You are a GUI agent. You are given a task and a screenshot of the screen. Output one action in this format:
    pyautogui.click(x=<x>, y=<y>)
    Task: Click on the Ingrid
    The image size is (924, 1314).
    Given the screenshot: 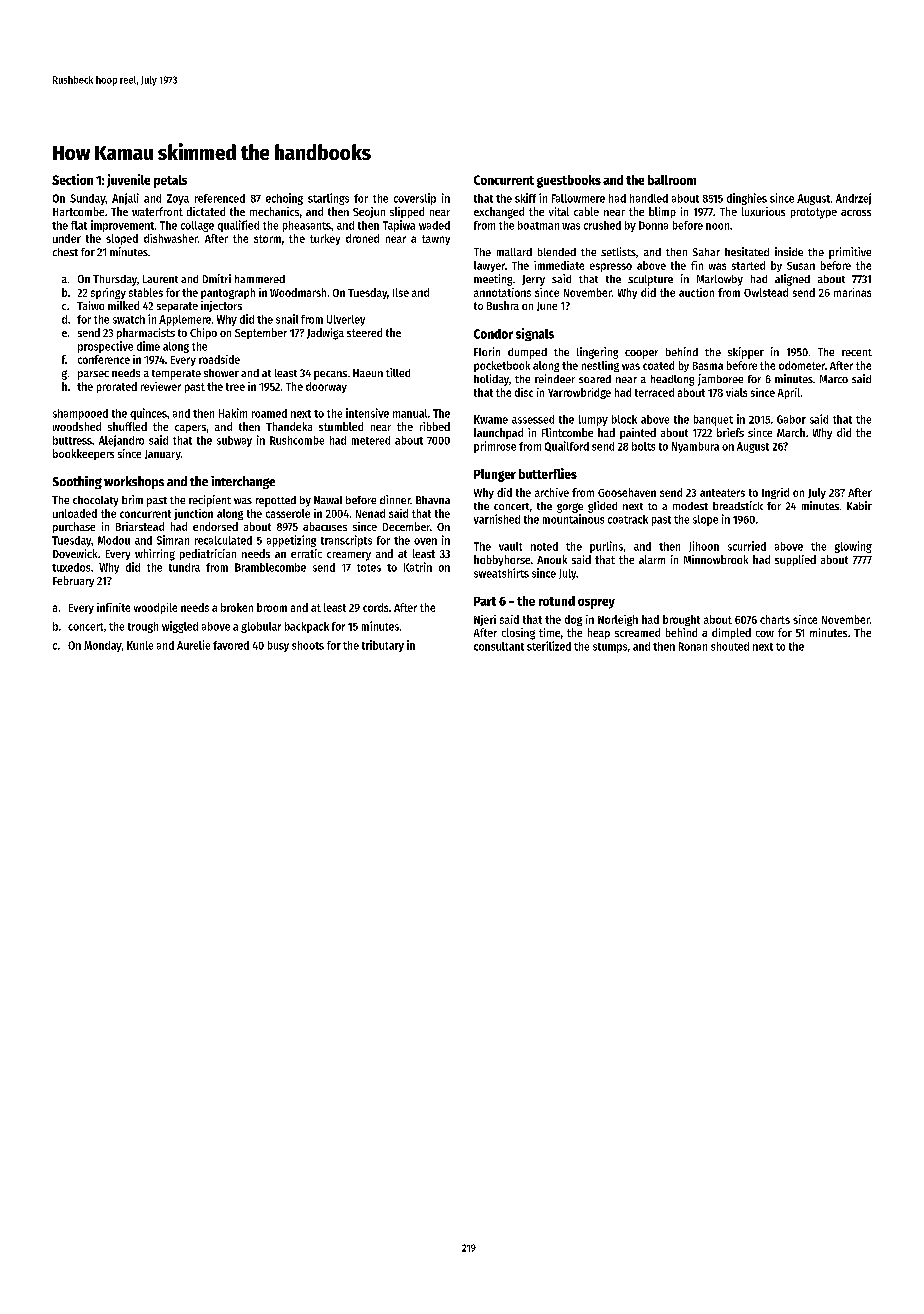 What is the action you would take?
    pyautogui.click(x=775, y=493)
